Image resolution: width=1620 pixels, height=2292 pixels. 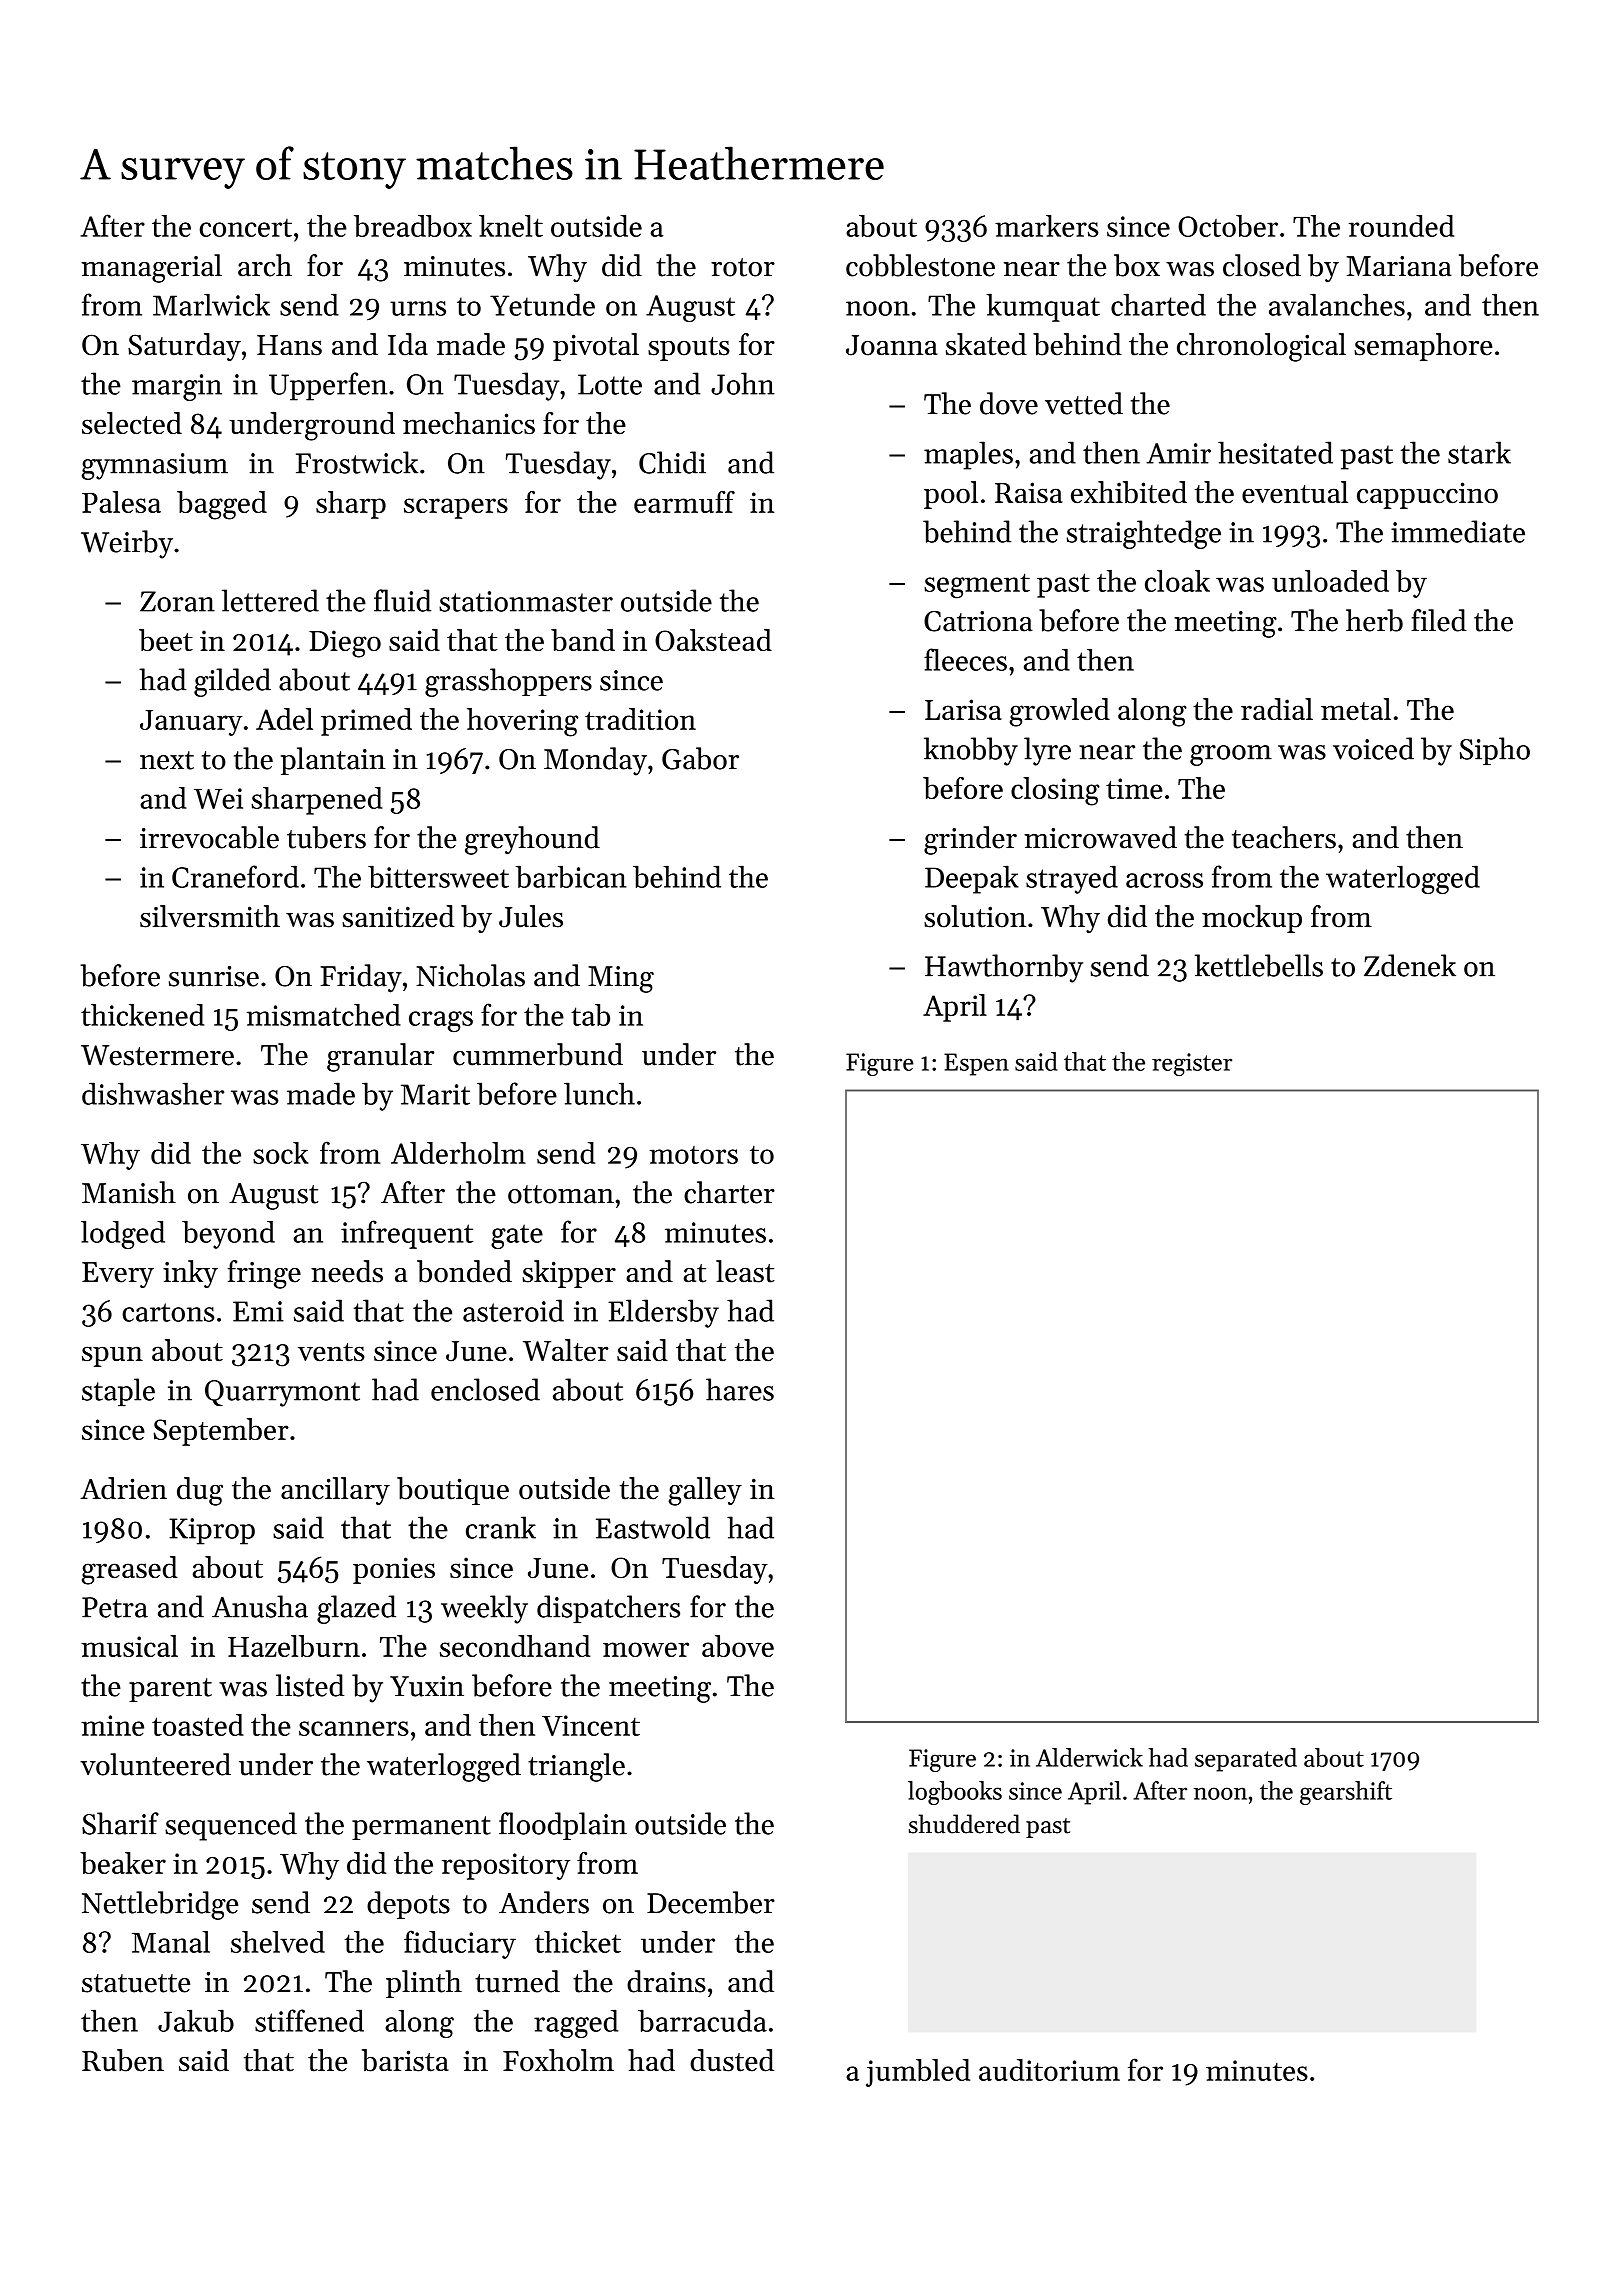 I want to click on Ruben, so click(x=123, y=2060).
